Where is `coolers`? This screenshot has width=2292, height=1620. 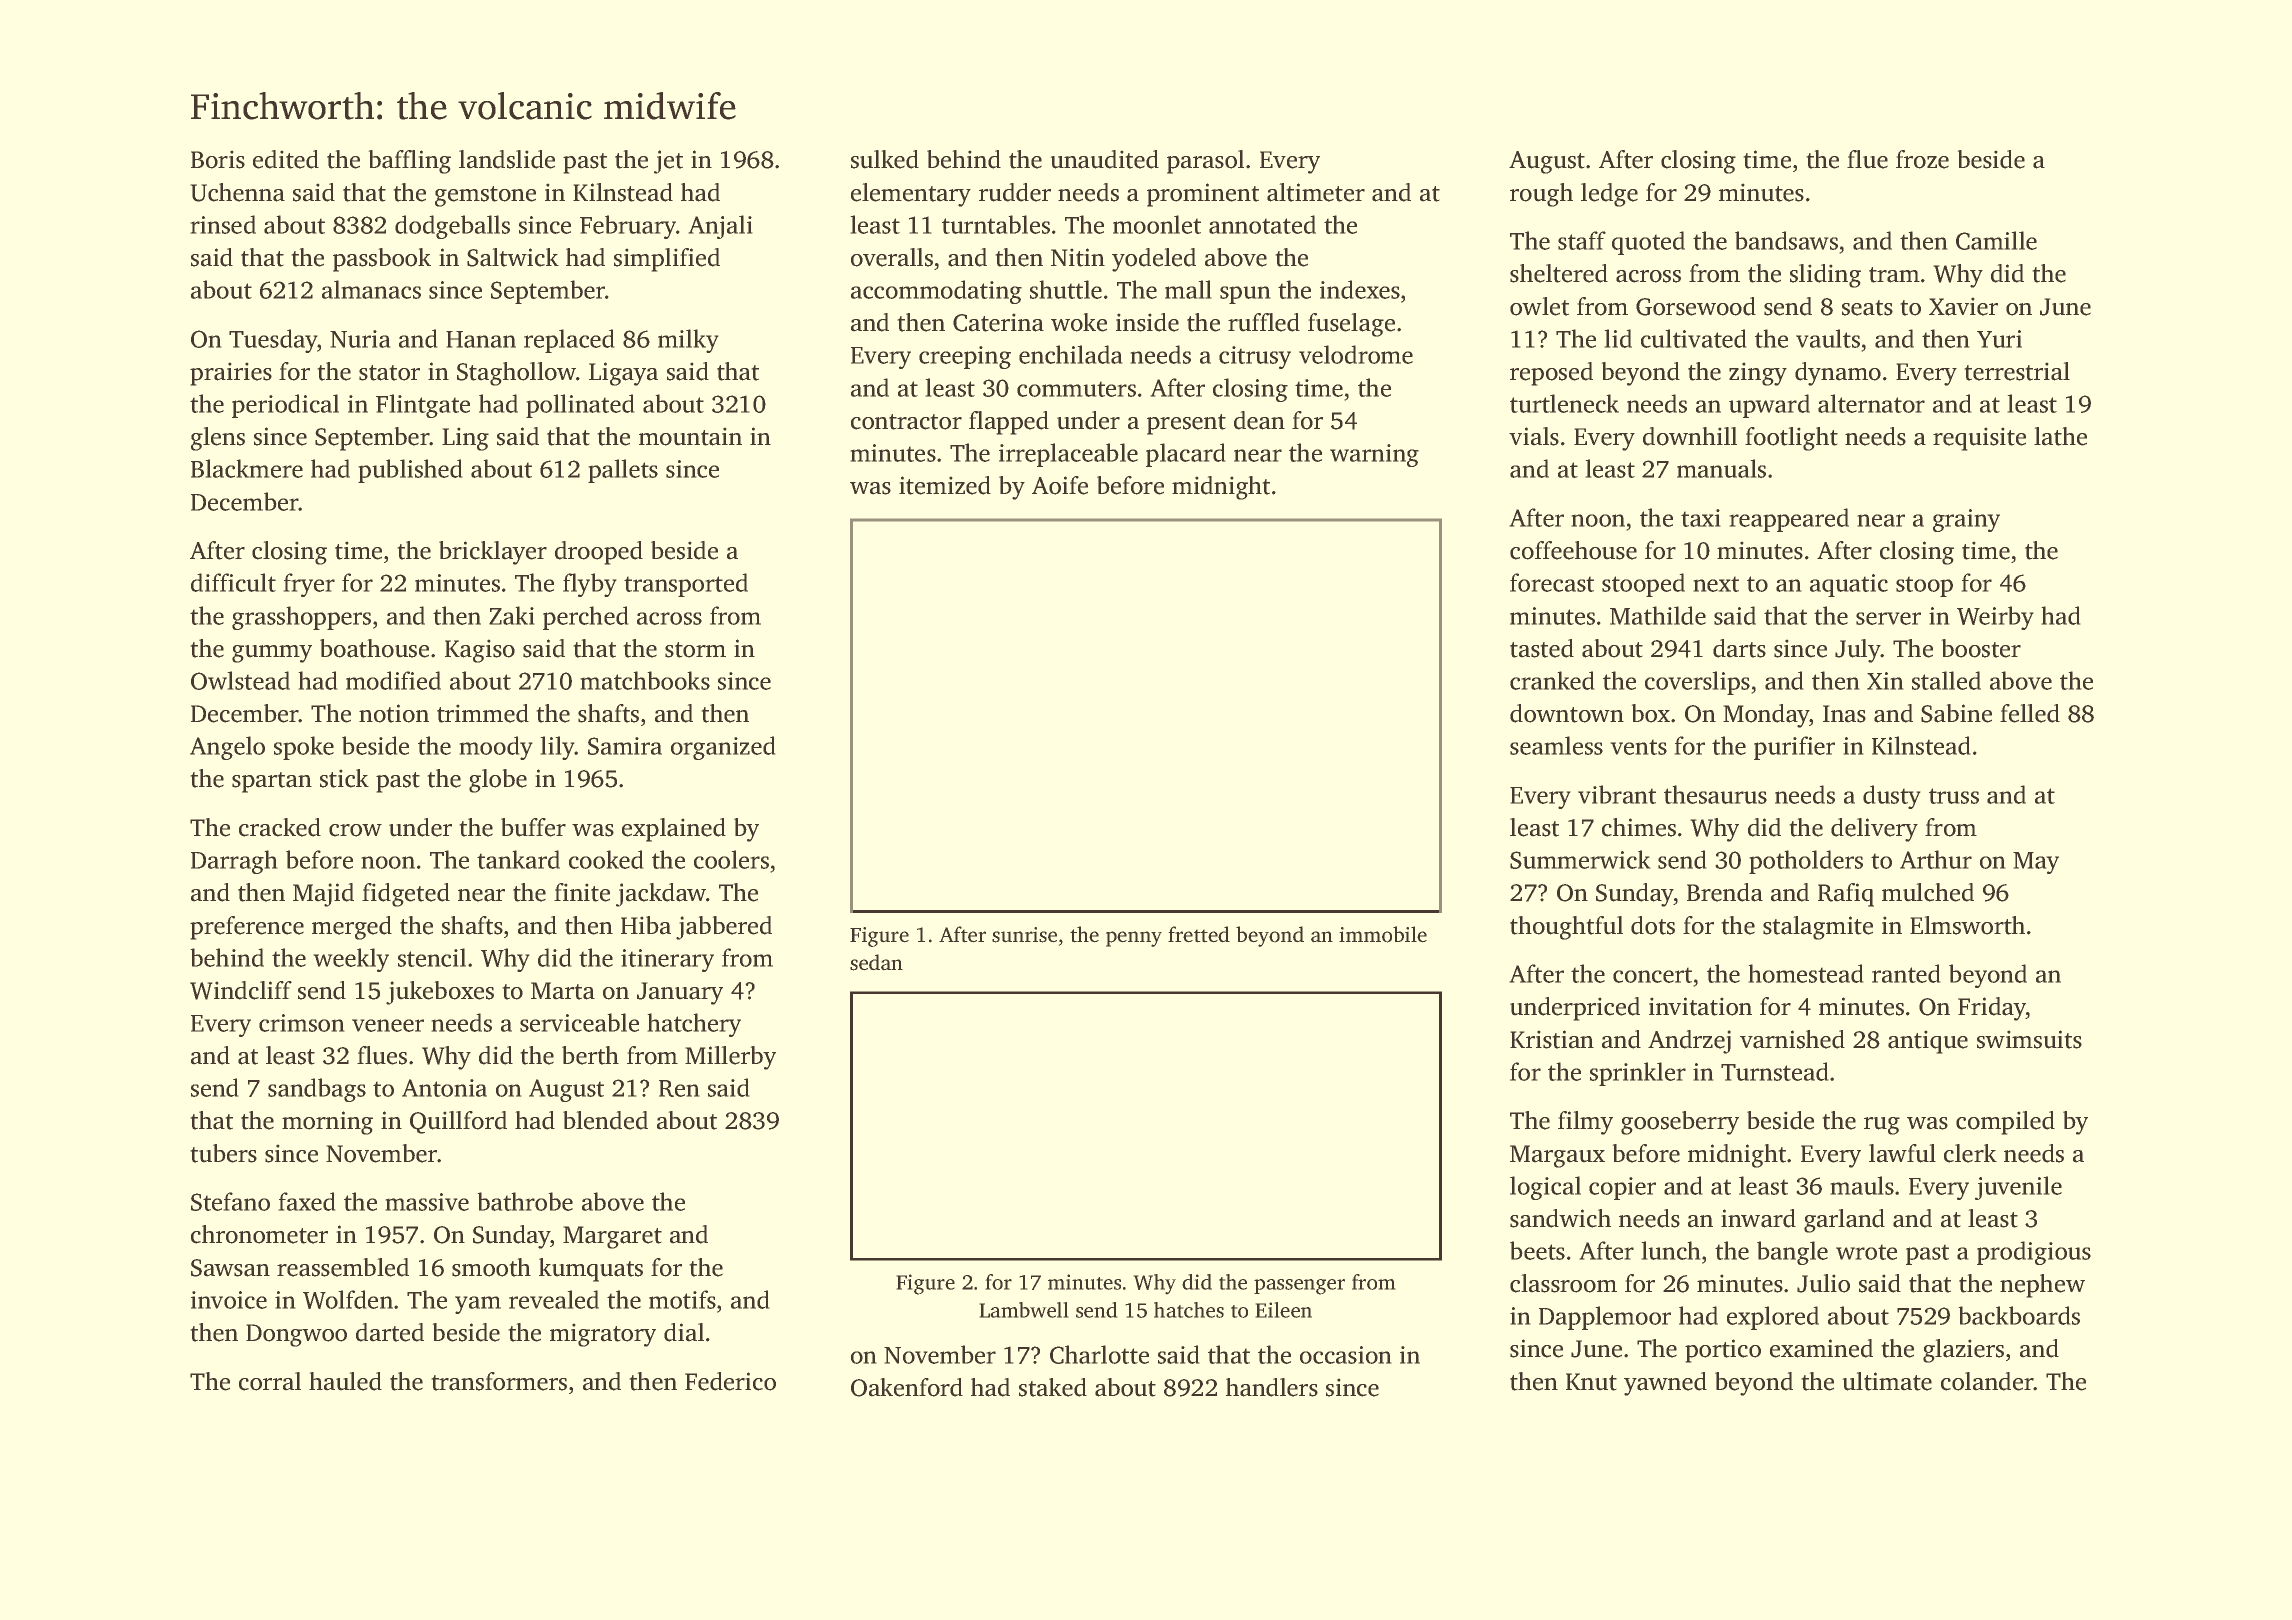 coolers is located at coordinates (731, 859).
